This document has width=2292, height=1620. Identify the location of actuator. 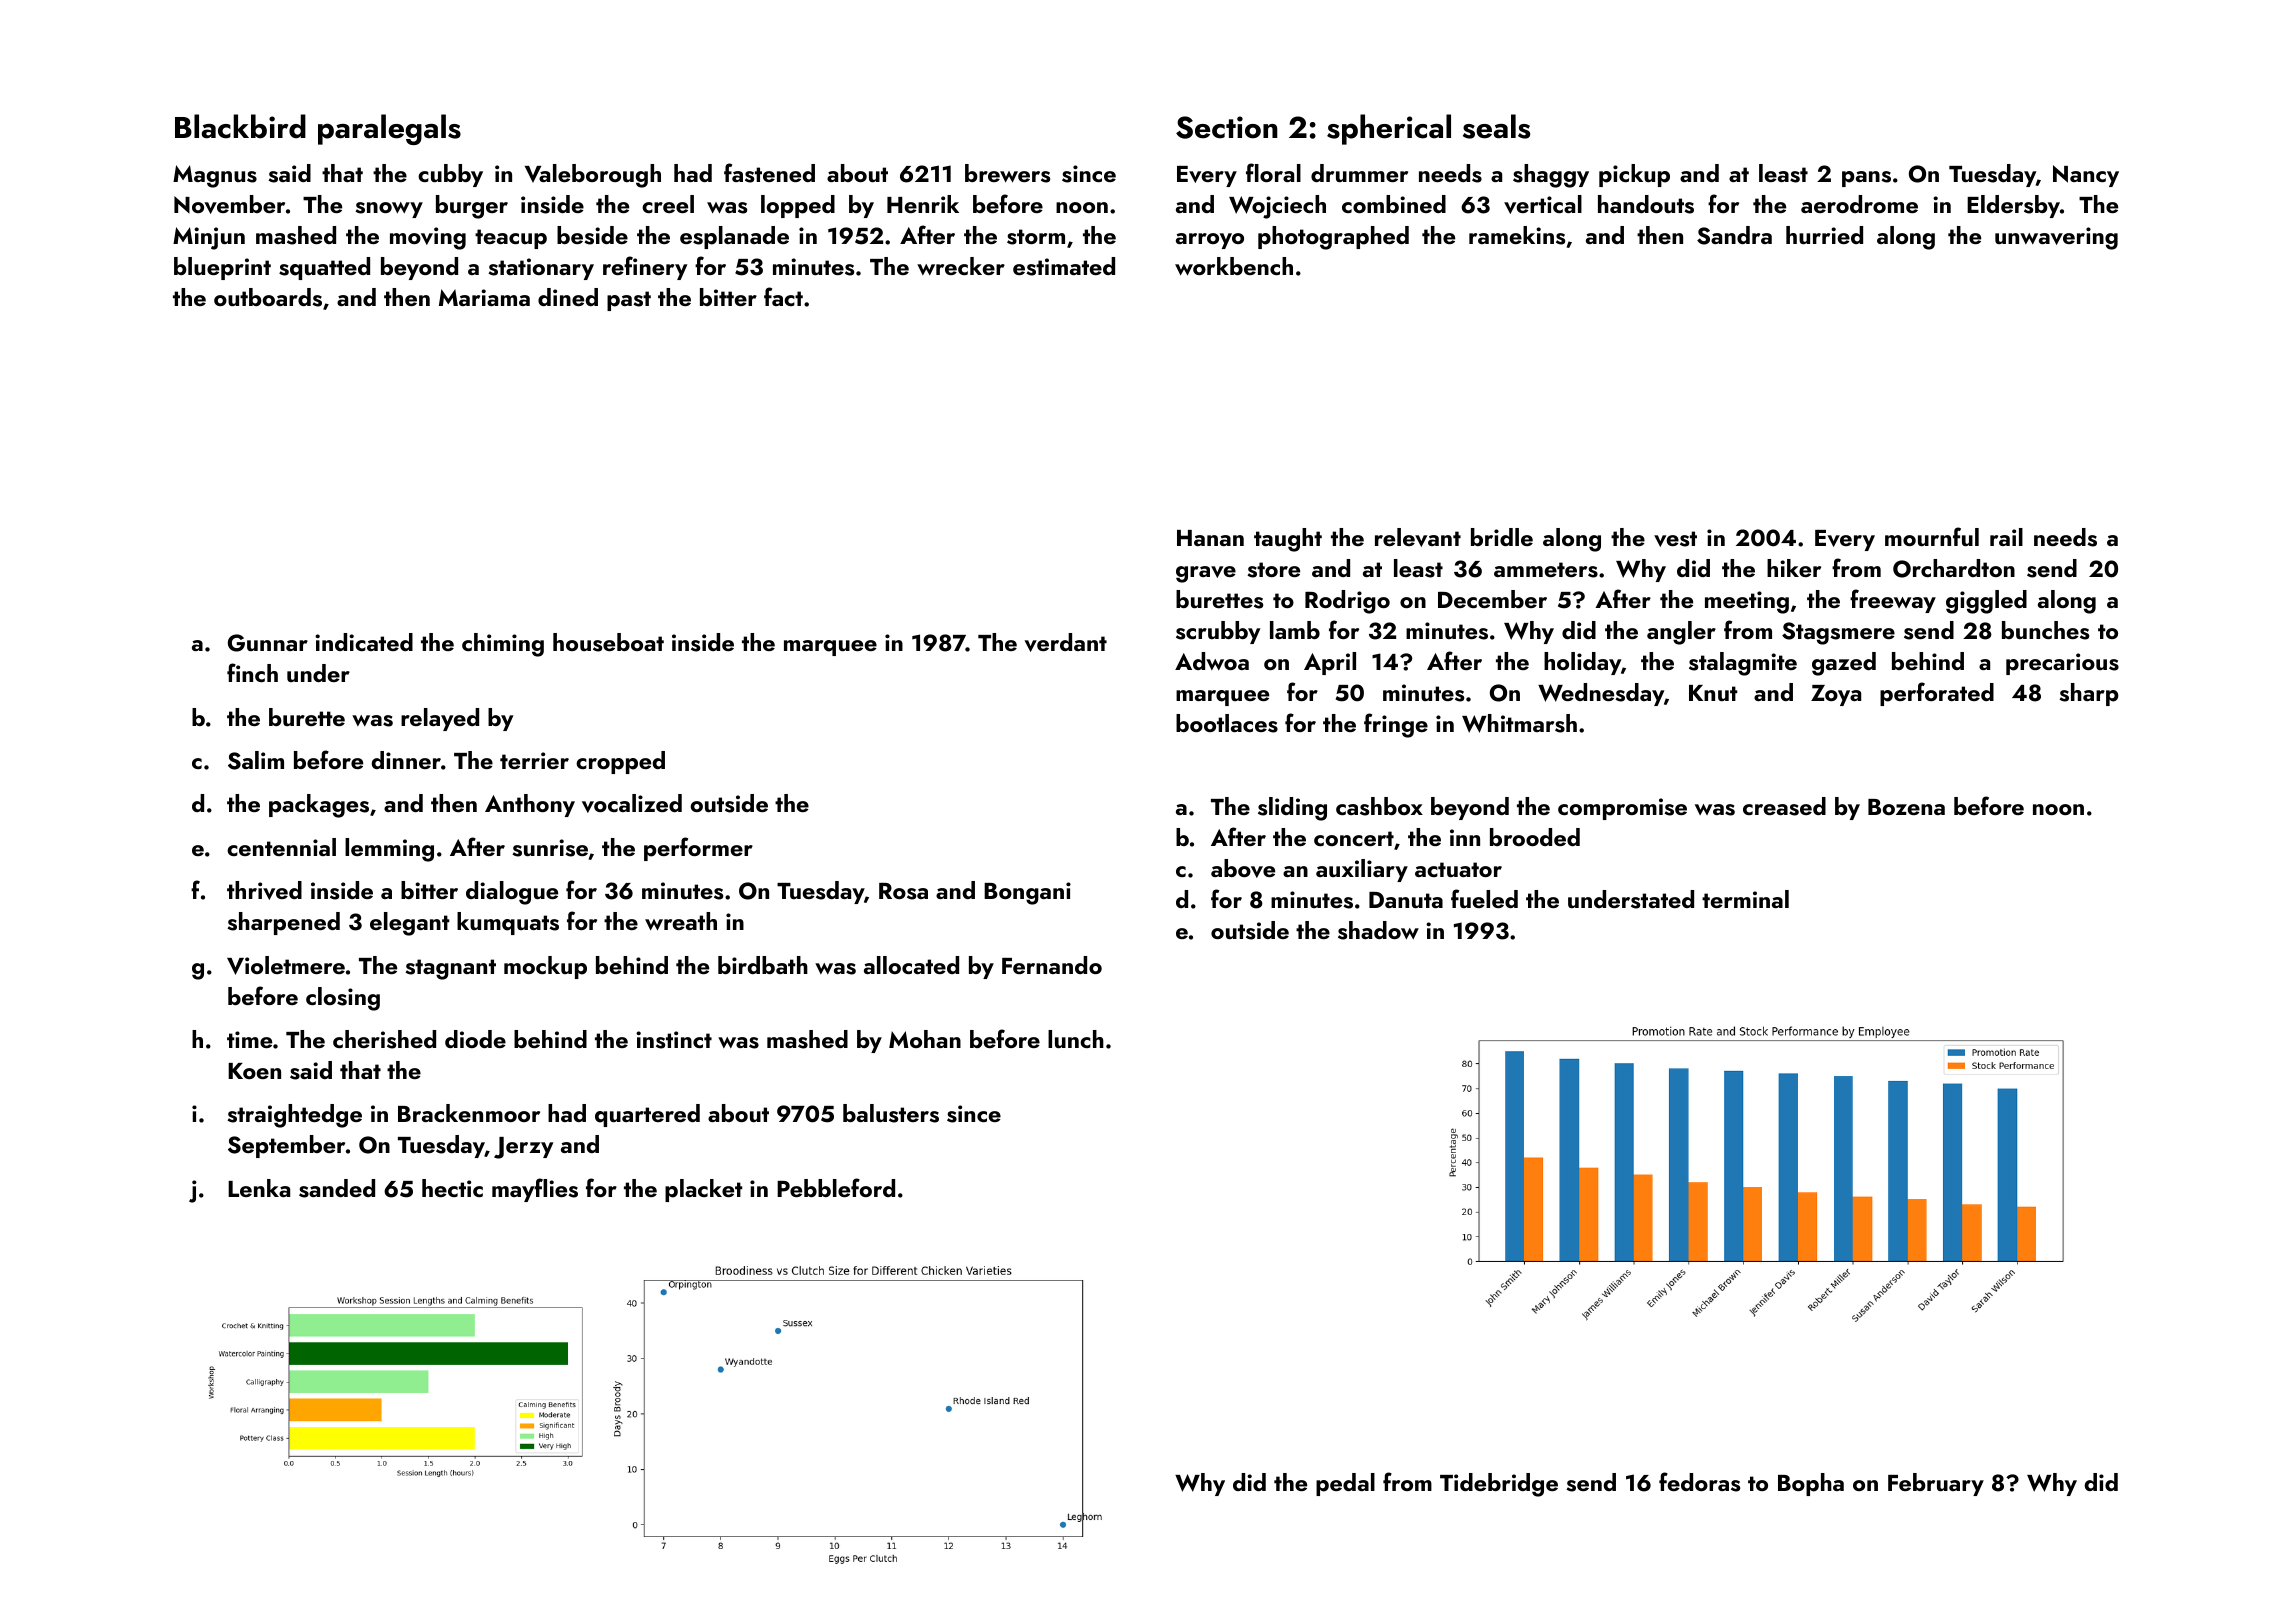
(1458, 869).
